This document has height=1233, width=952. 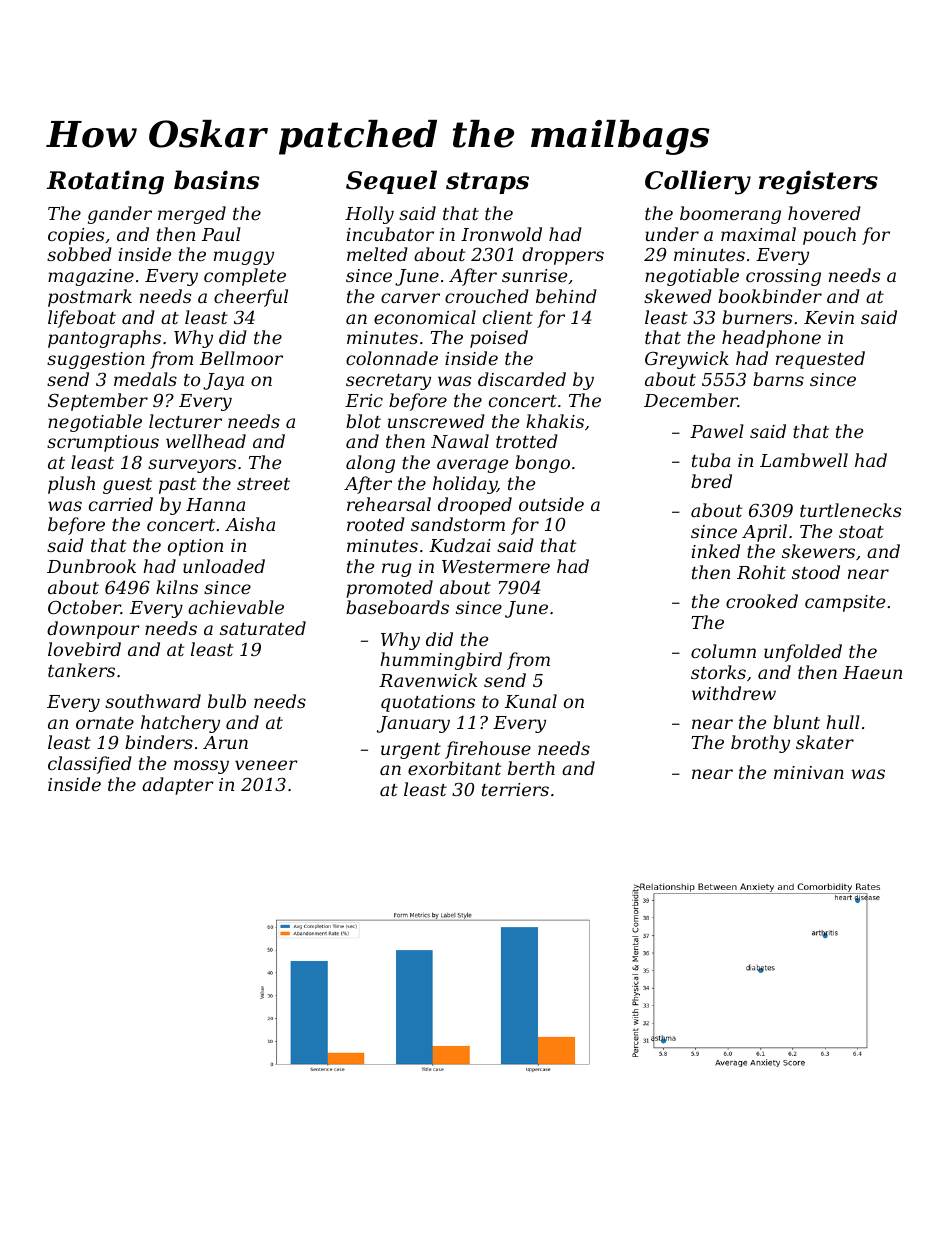 I want to click on Dunbrook, so click(x=91, y=566).
